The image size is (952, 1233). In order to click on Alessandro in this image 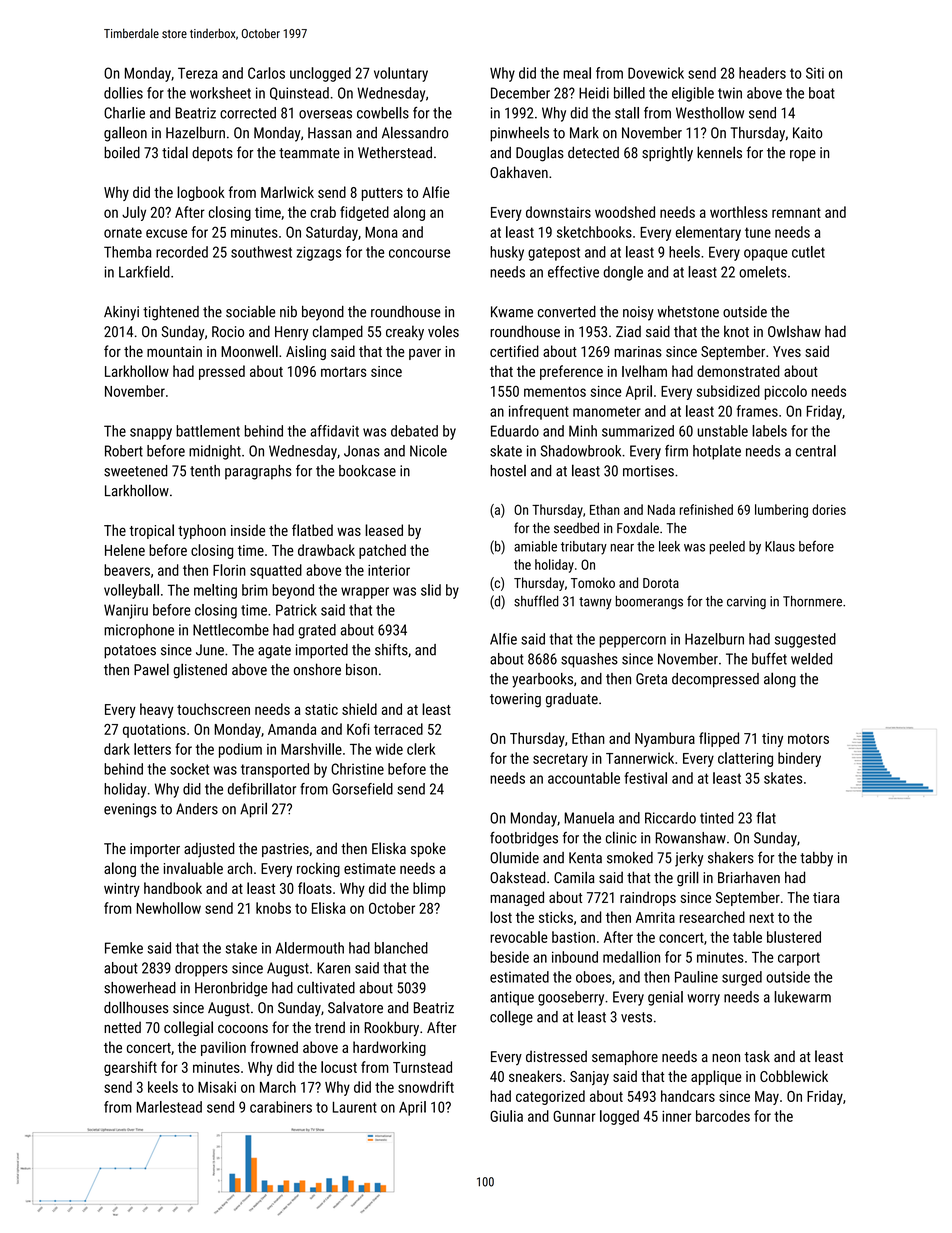, I will do `click(415, 132)`.
